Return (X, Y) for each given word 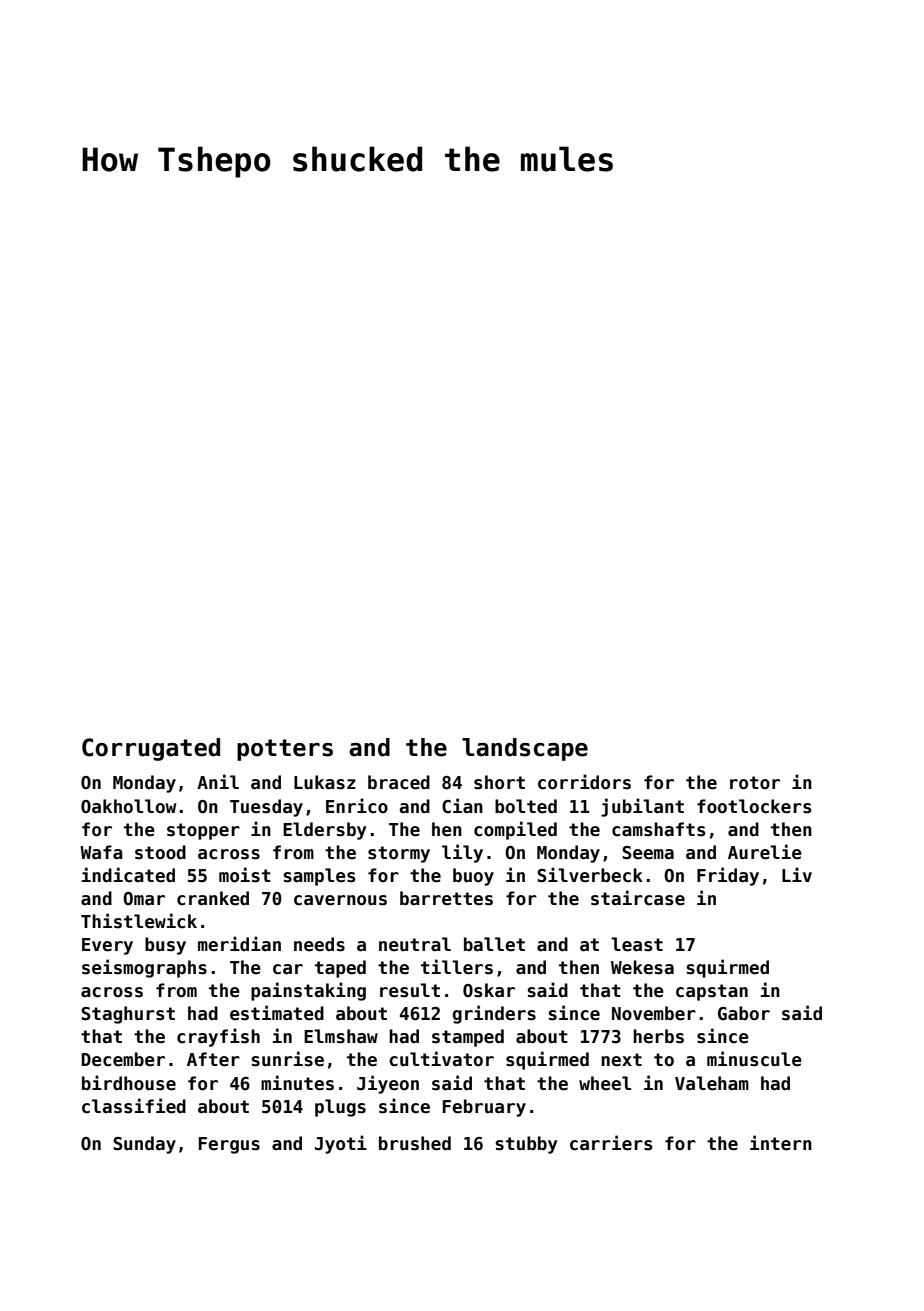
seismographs (144, 968)
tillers (457, 967)
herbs (658, 1036)
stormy (399, 854)
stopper (203, 831)
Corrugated (151, 749)
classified (134, 1106)
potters (285, 750)
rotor (755, 783)
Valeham (712, 1083)
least (637, 944)
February (484, 1108)
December (123, 1059)
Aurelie (765, 852)
